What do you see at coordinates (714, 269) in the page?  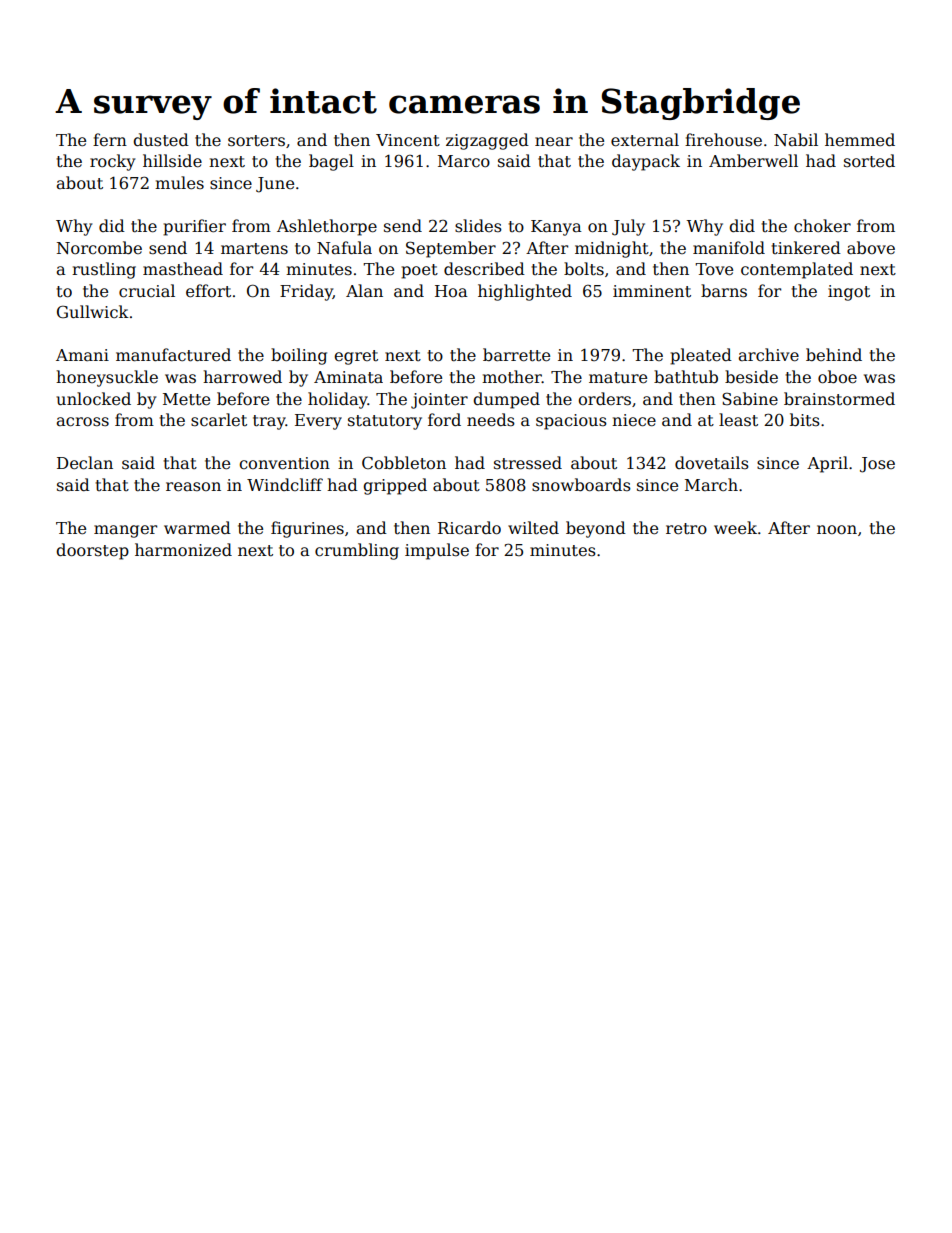 I see `Tove` at bounding box center [714, 269].
